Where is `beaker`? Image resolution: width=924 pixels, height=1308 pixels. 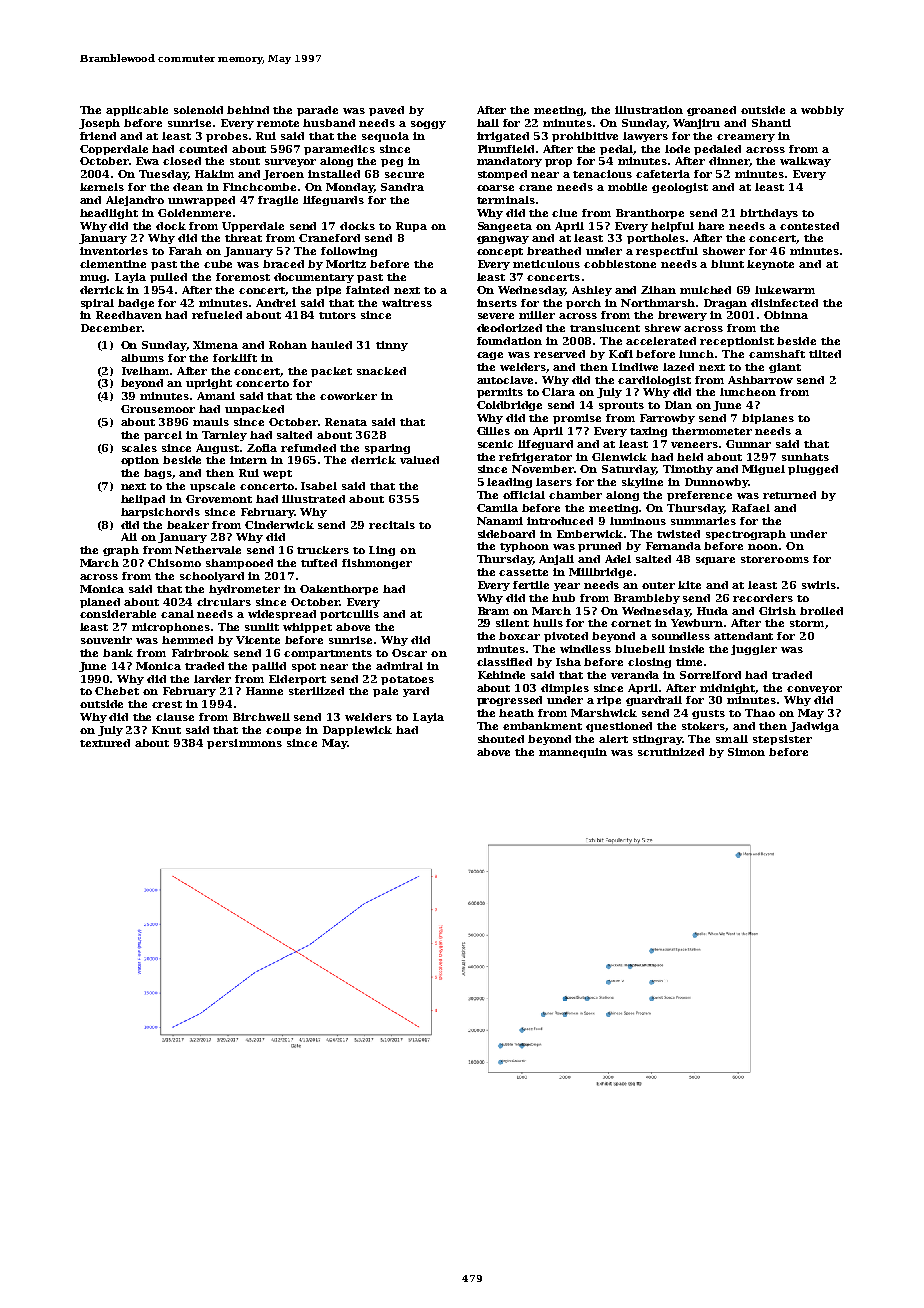
beaker is located at coordinates (188, 525).
